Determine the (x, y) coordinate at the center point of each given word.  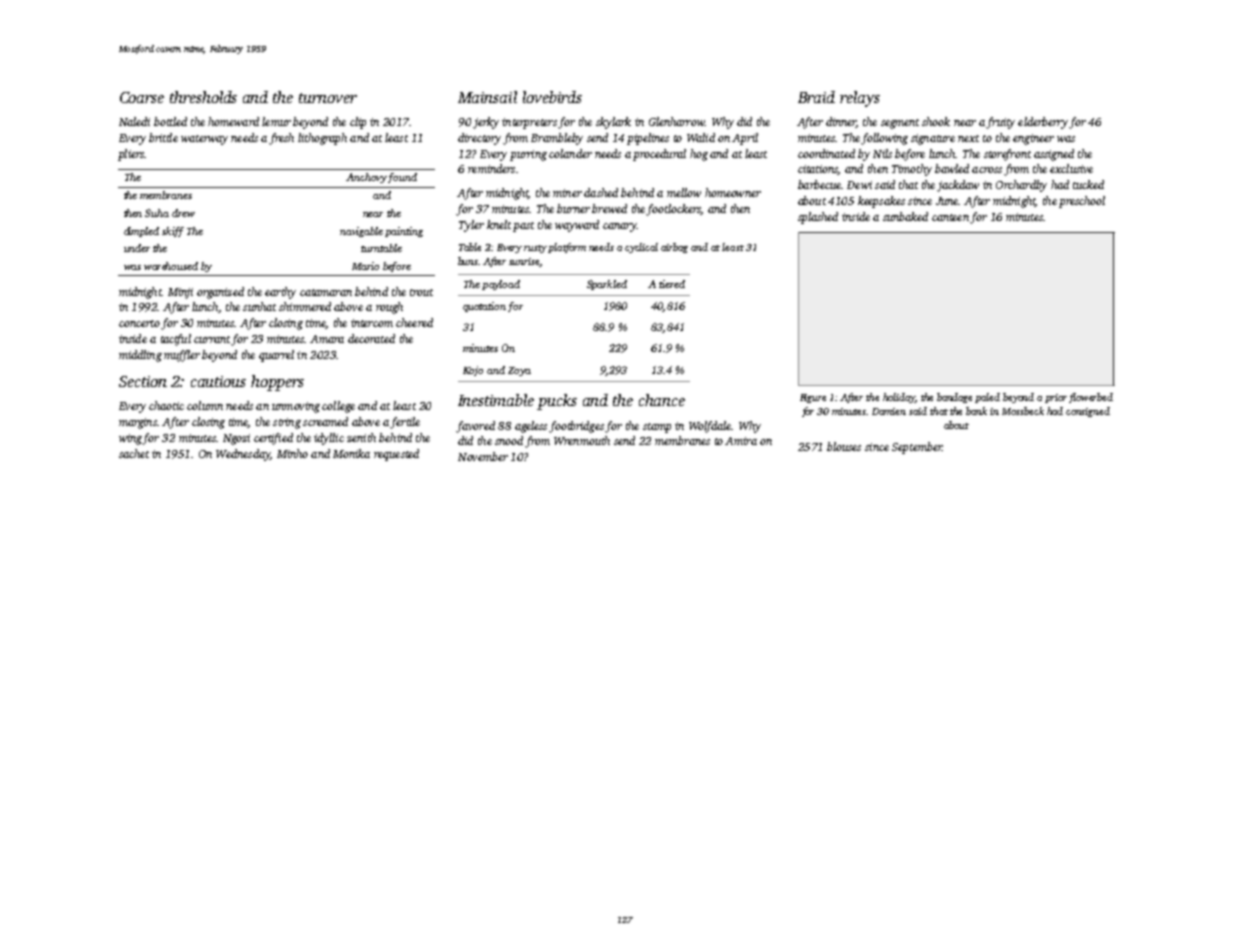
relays (860, 99)
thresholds (203, 97)
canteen (950, 217)
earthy (280, 293)
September (917, 448)
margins (138, 423)
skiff (173, 232)
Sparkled (607, 285)
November (483, 456)
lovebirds (552, 97)
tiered (672, 284)
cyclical (641, 248)
